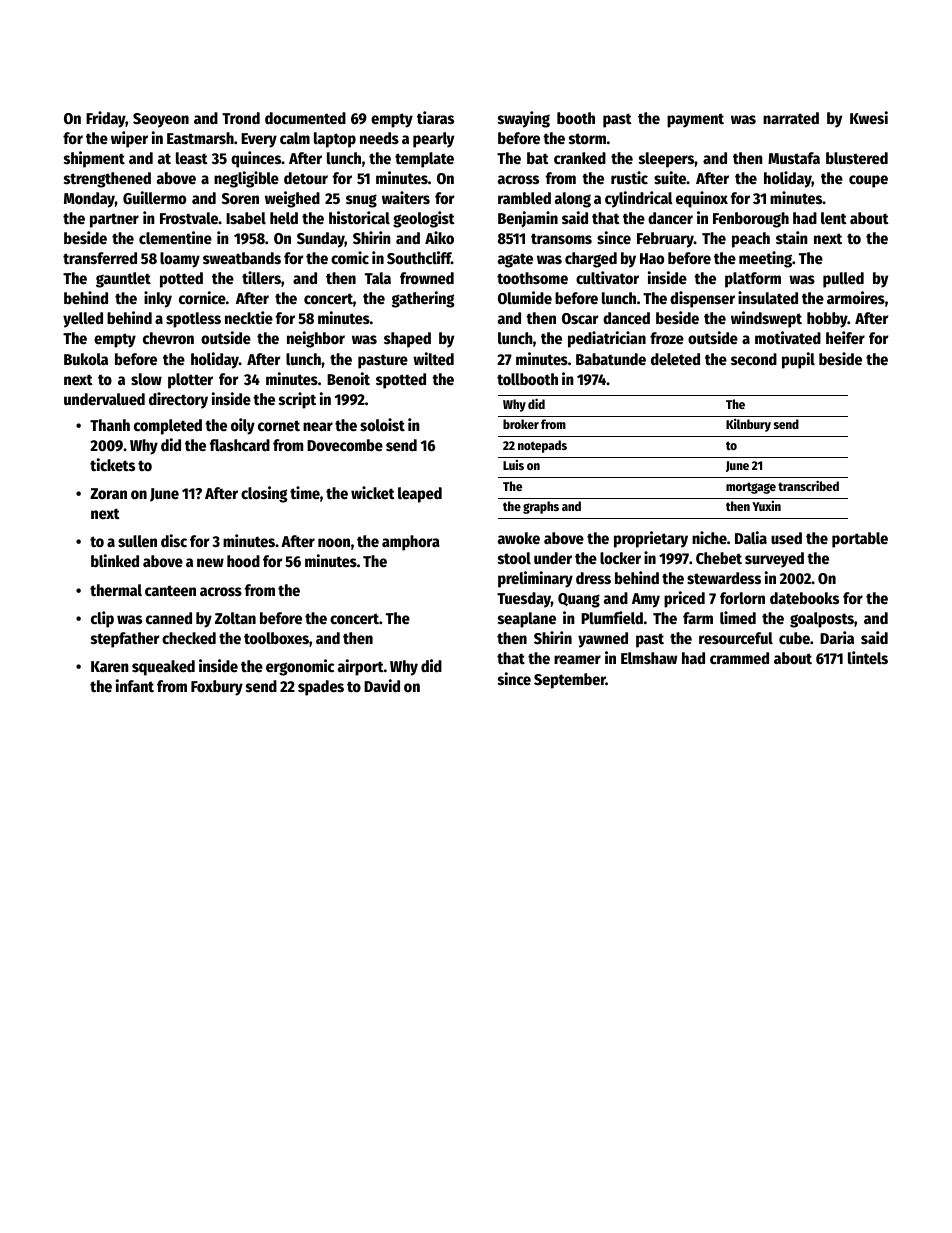 The height and width of the page is (1233, 952). I want to click on hood, so click(243, 561).
